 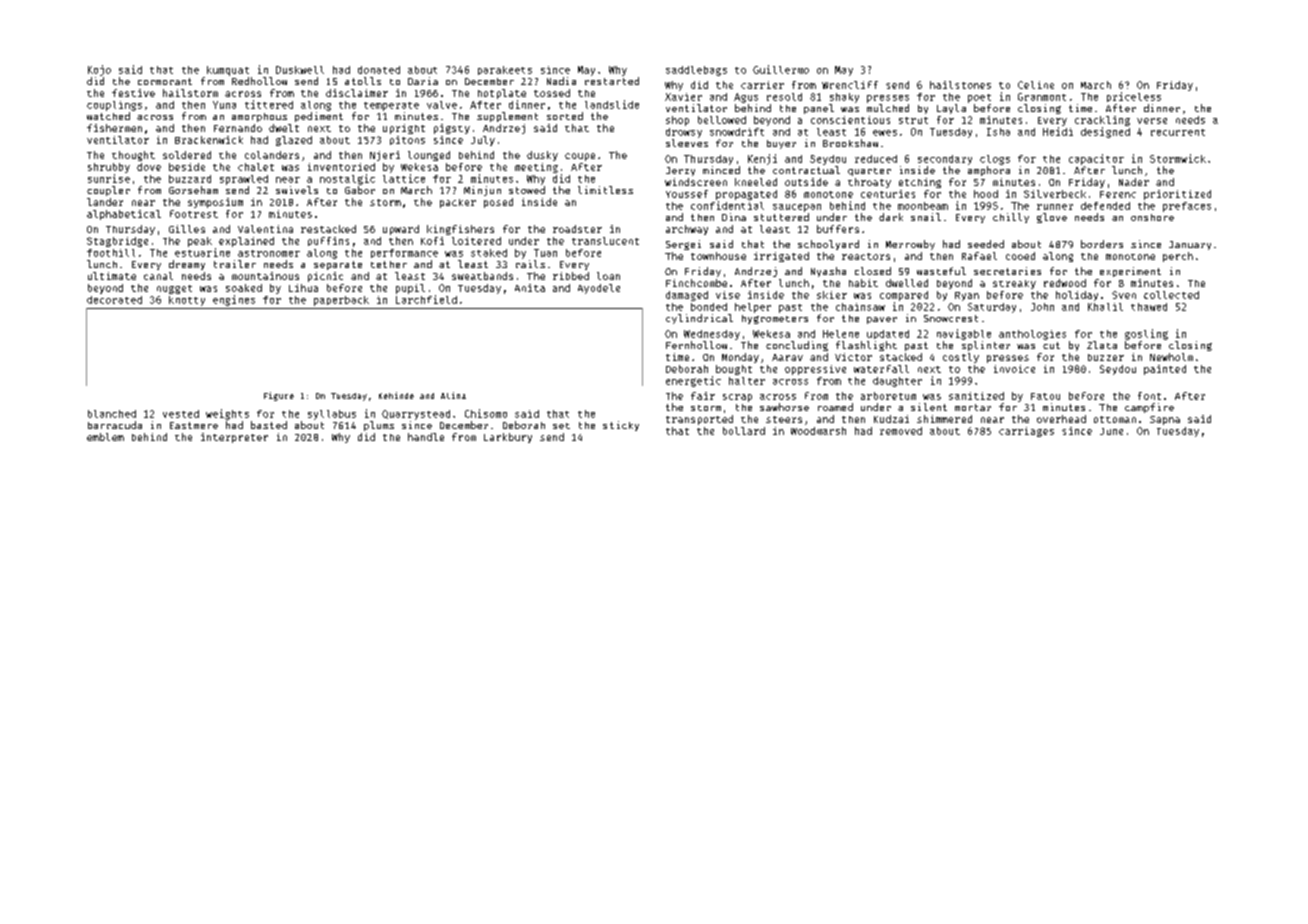 I want to click on onshore, so click(x=1152, y=217).
